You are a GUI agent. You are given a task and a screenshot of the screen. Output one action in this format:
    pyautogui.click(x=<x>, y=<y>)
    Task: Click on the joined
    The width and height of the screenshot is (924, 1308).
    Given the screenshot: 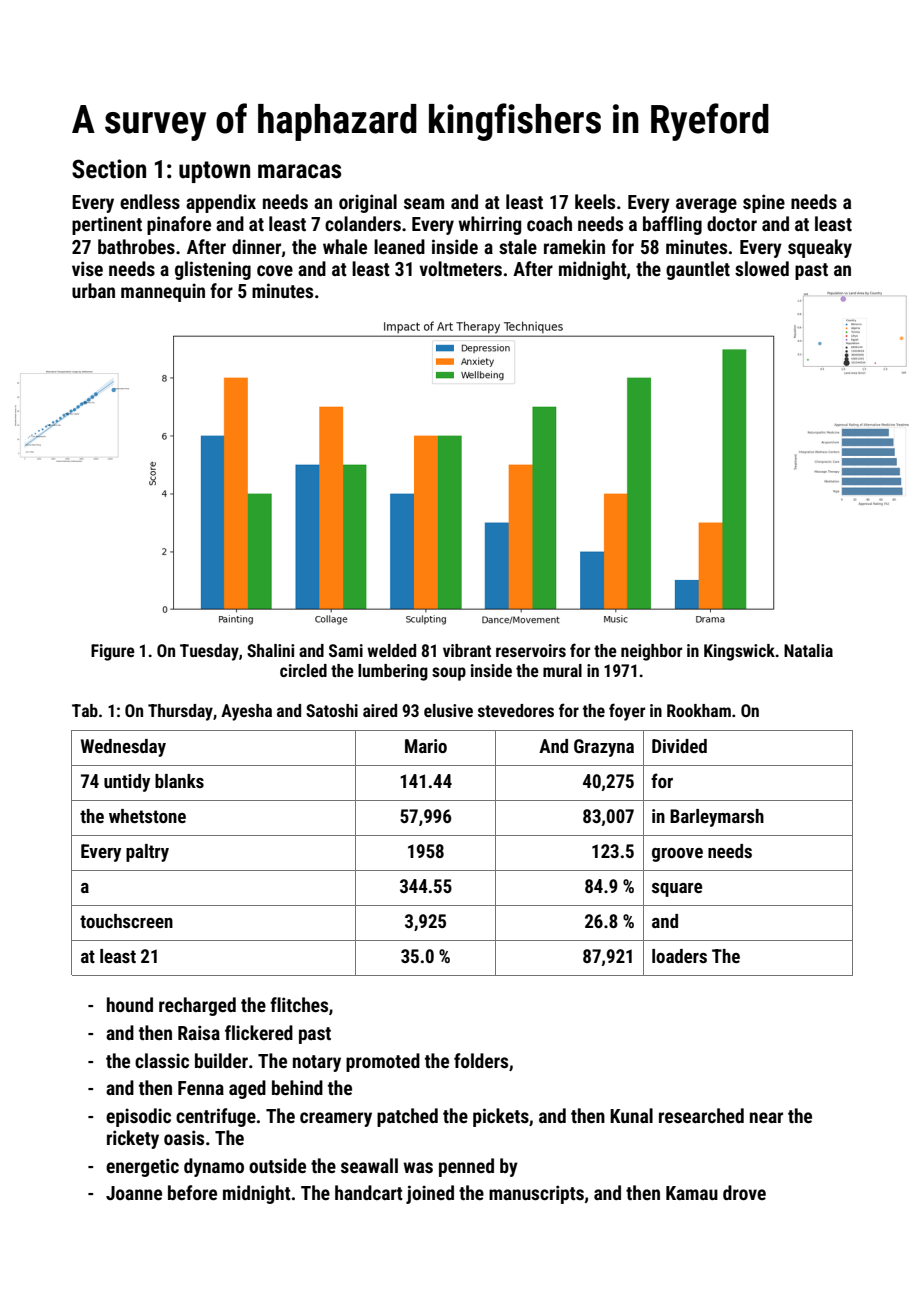 What is the action you would take?
    pyautogui.click(x=430, y=1194)
